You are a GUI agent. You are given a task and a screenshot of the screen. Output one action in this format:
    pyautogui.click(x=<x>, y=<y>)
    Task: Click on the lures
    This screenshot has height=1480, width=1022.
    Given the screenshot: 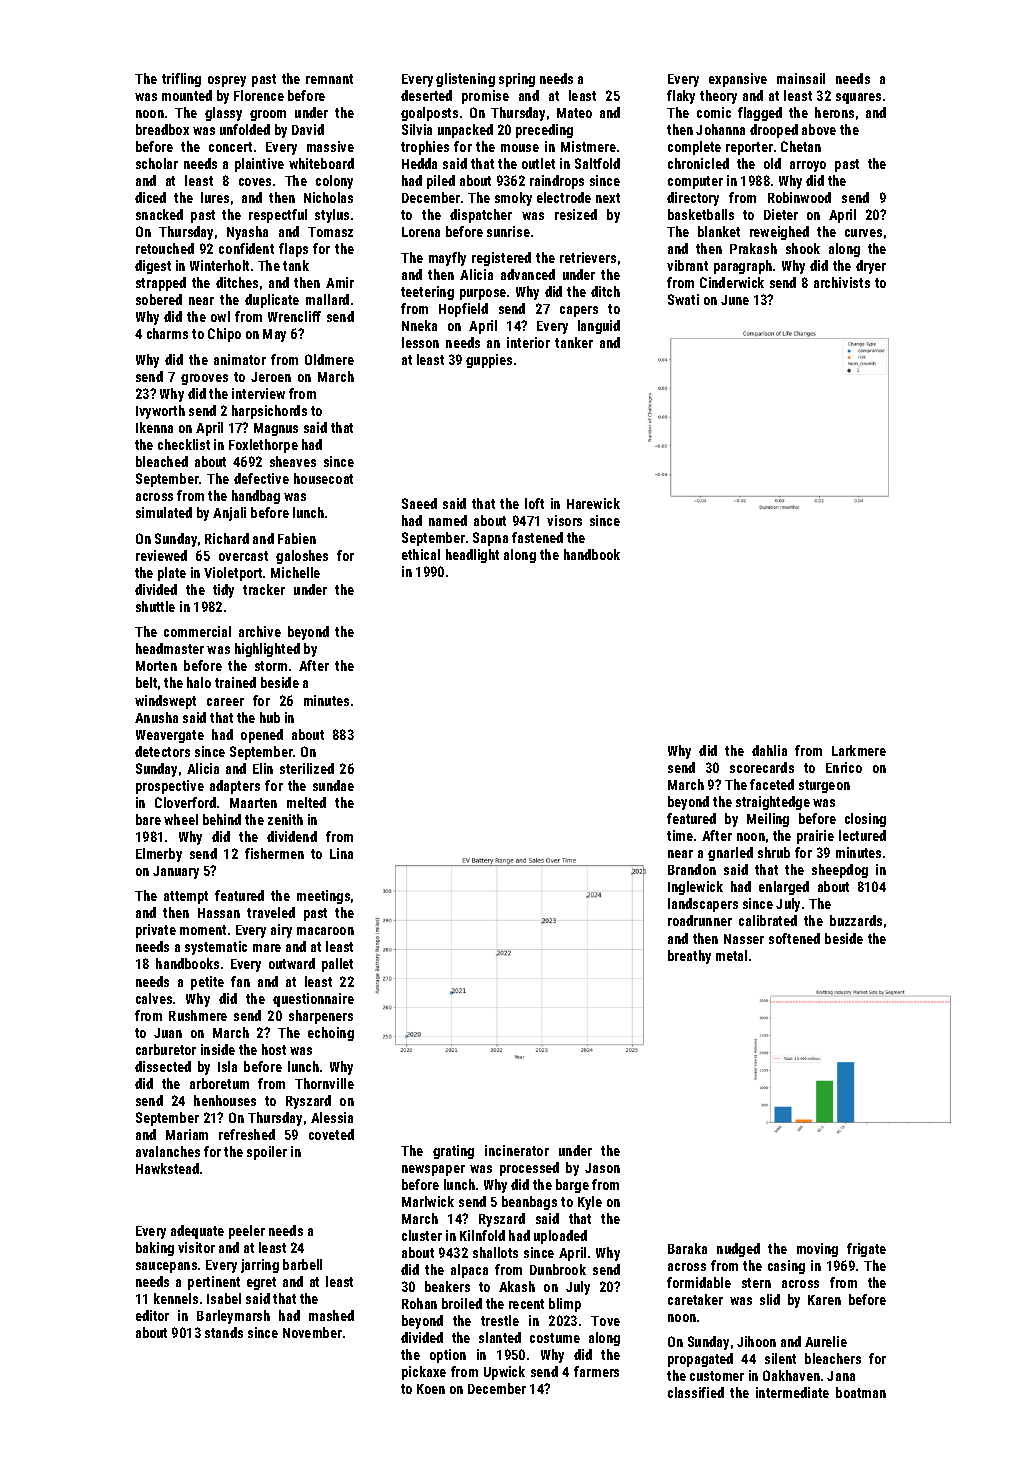 What is the action you would take?
    pyautogui.click(x=215, y=197)
